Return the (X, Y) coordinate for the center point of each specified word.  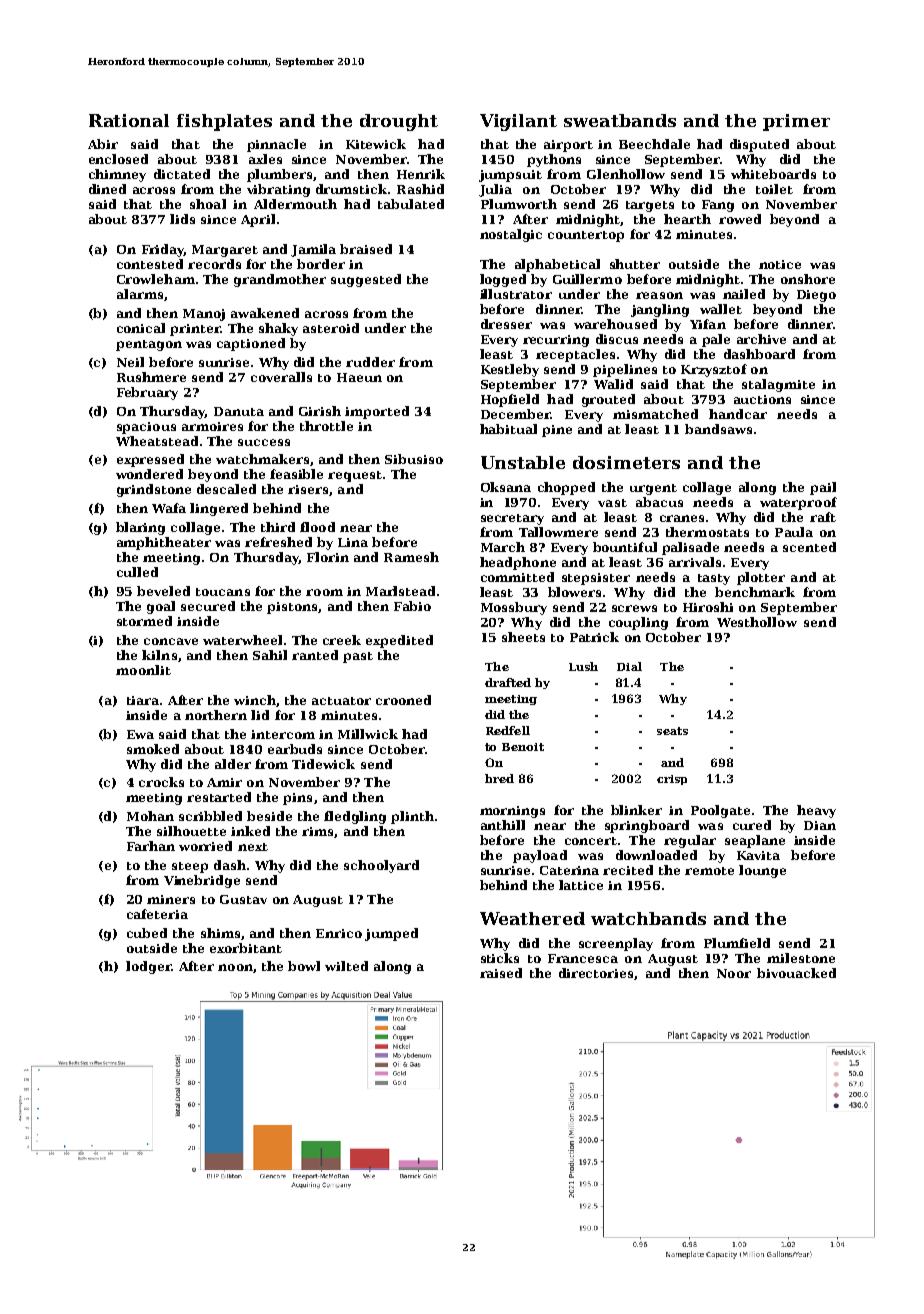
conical (141, 328)
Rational (129, 120)
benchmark (755, 592)
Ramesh (411, 557)
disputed (759, 145)
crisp (672, 780)
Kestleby (510, 370)
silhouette (191, 831)
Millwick (368, 734)
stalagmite (778, 385)
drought (399, 122)
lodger (148, 967)
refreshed (278, 542)
